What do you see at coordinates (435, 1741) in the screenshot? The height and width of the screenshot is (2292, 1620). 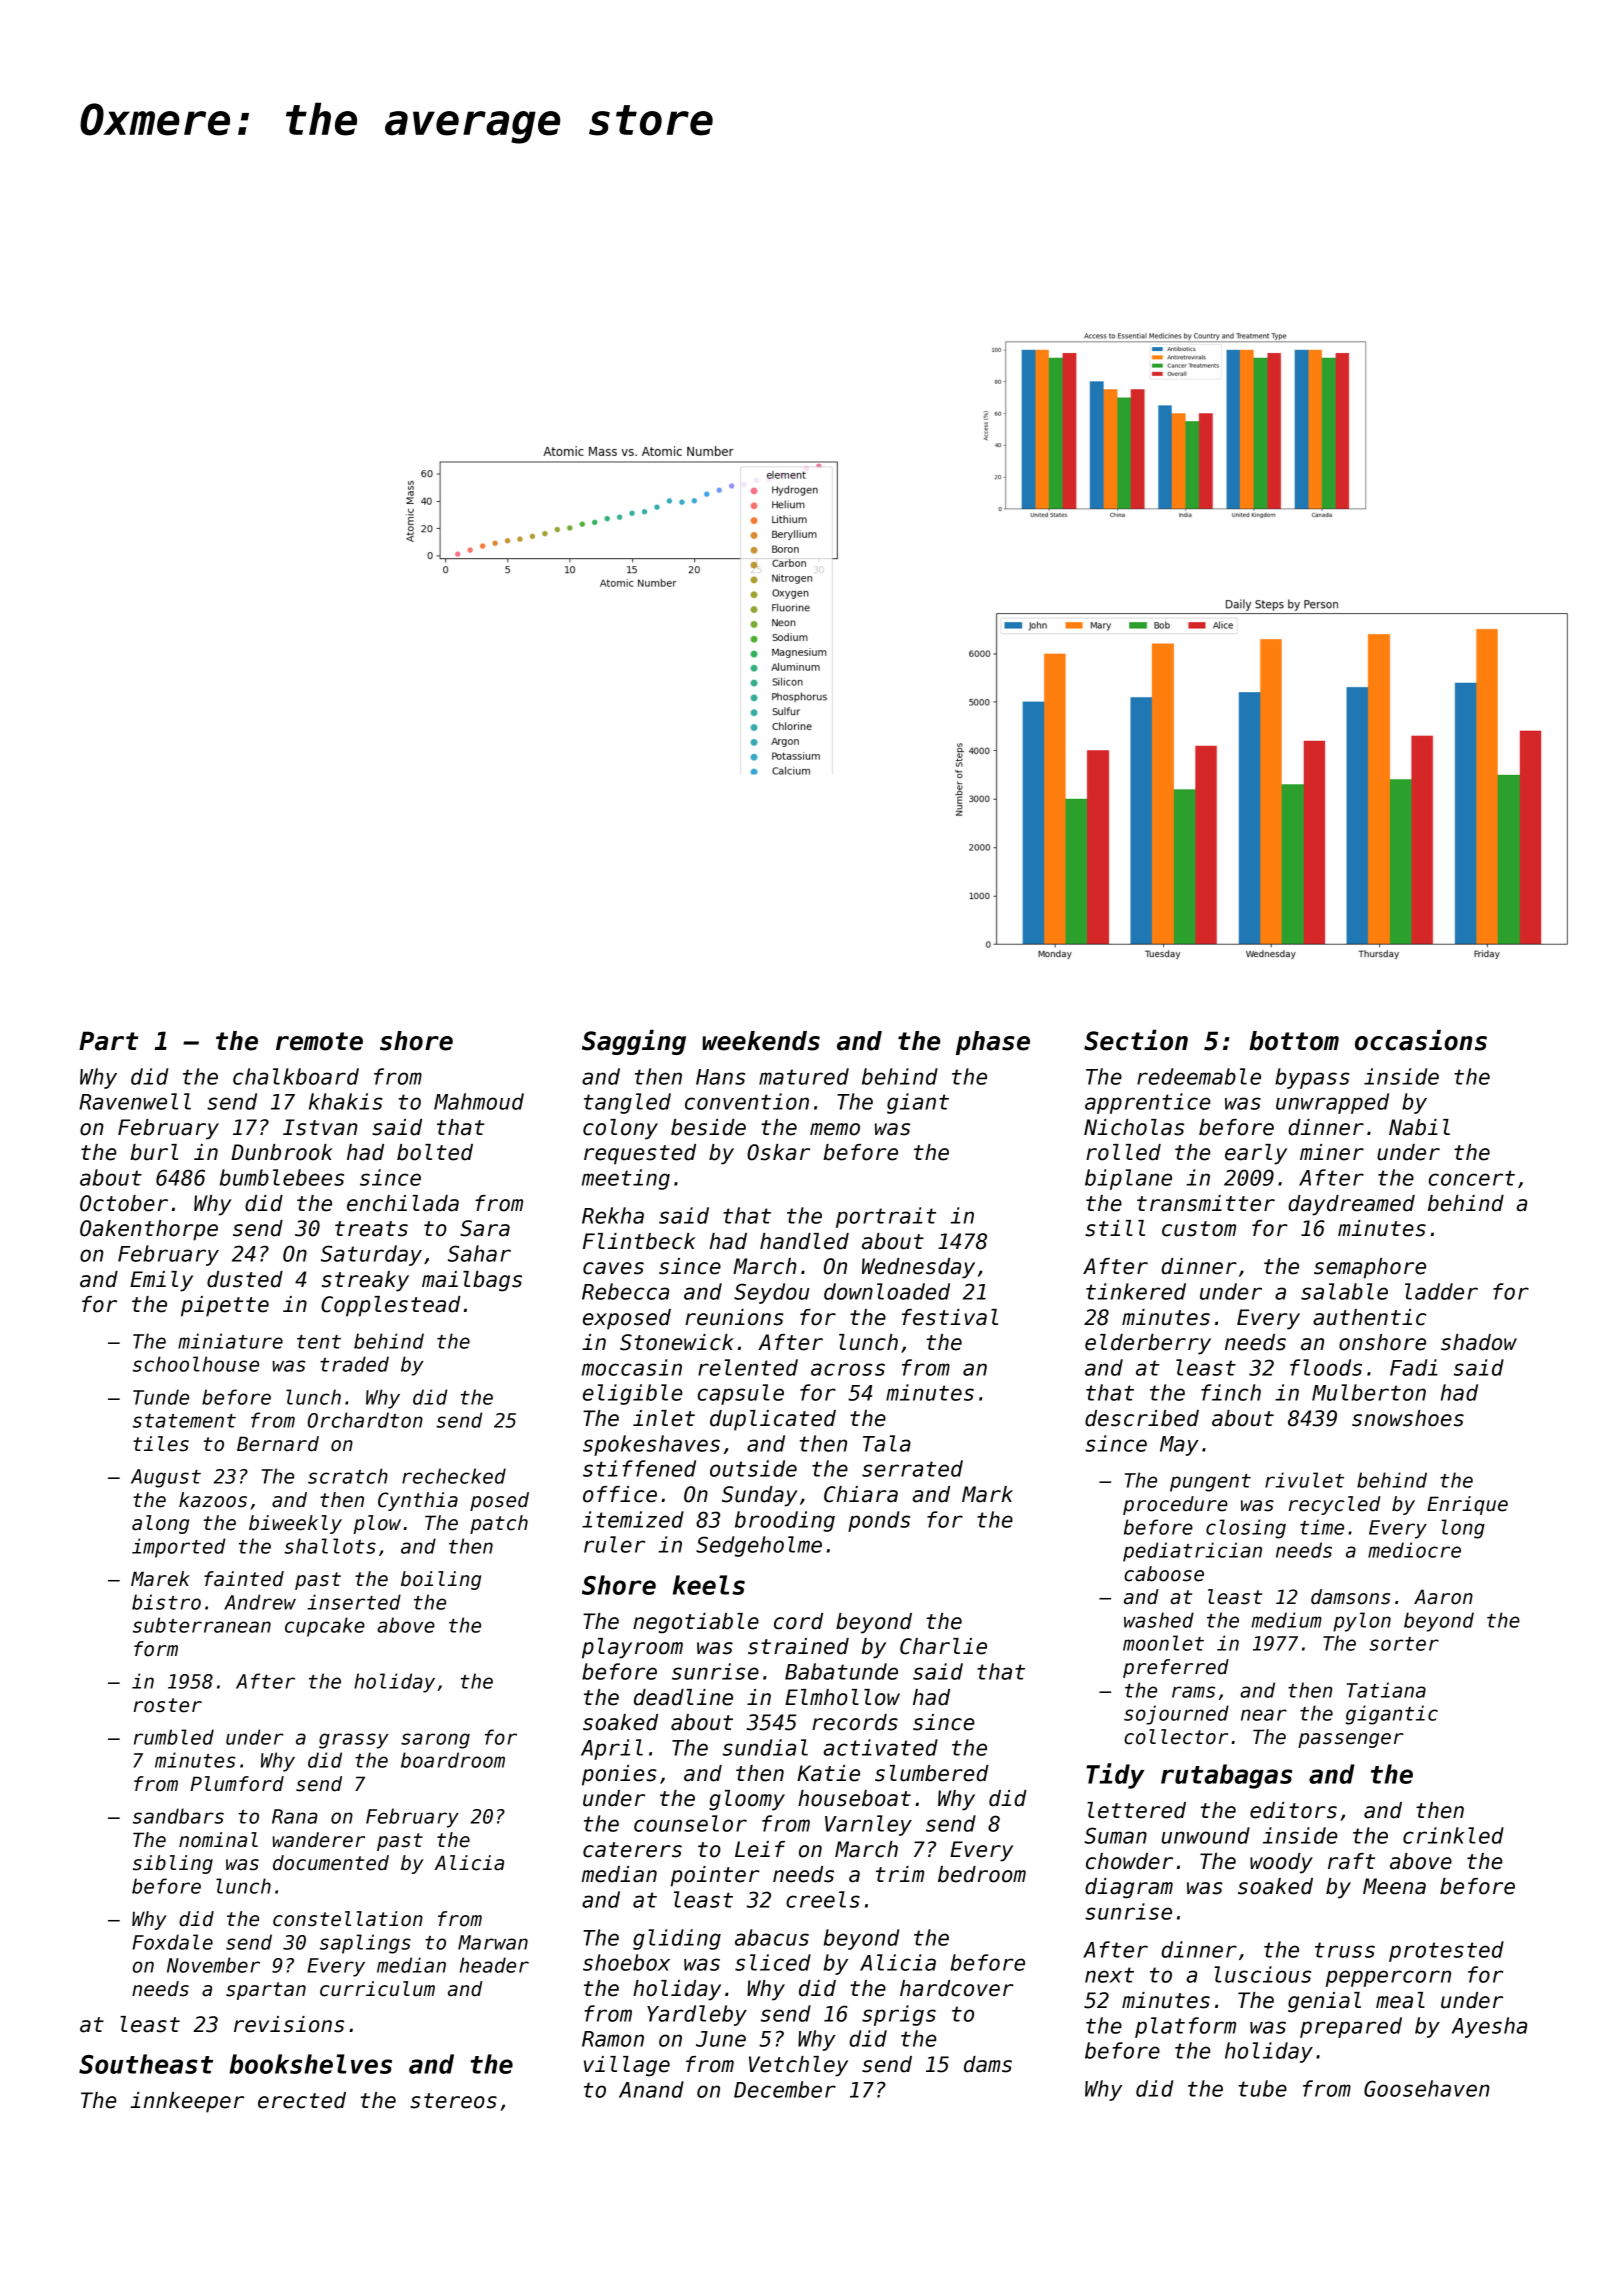 I see `sarong` at bounding box center [435, 1741].
